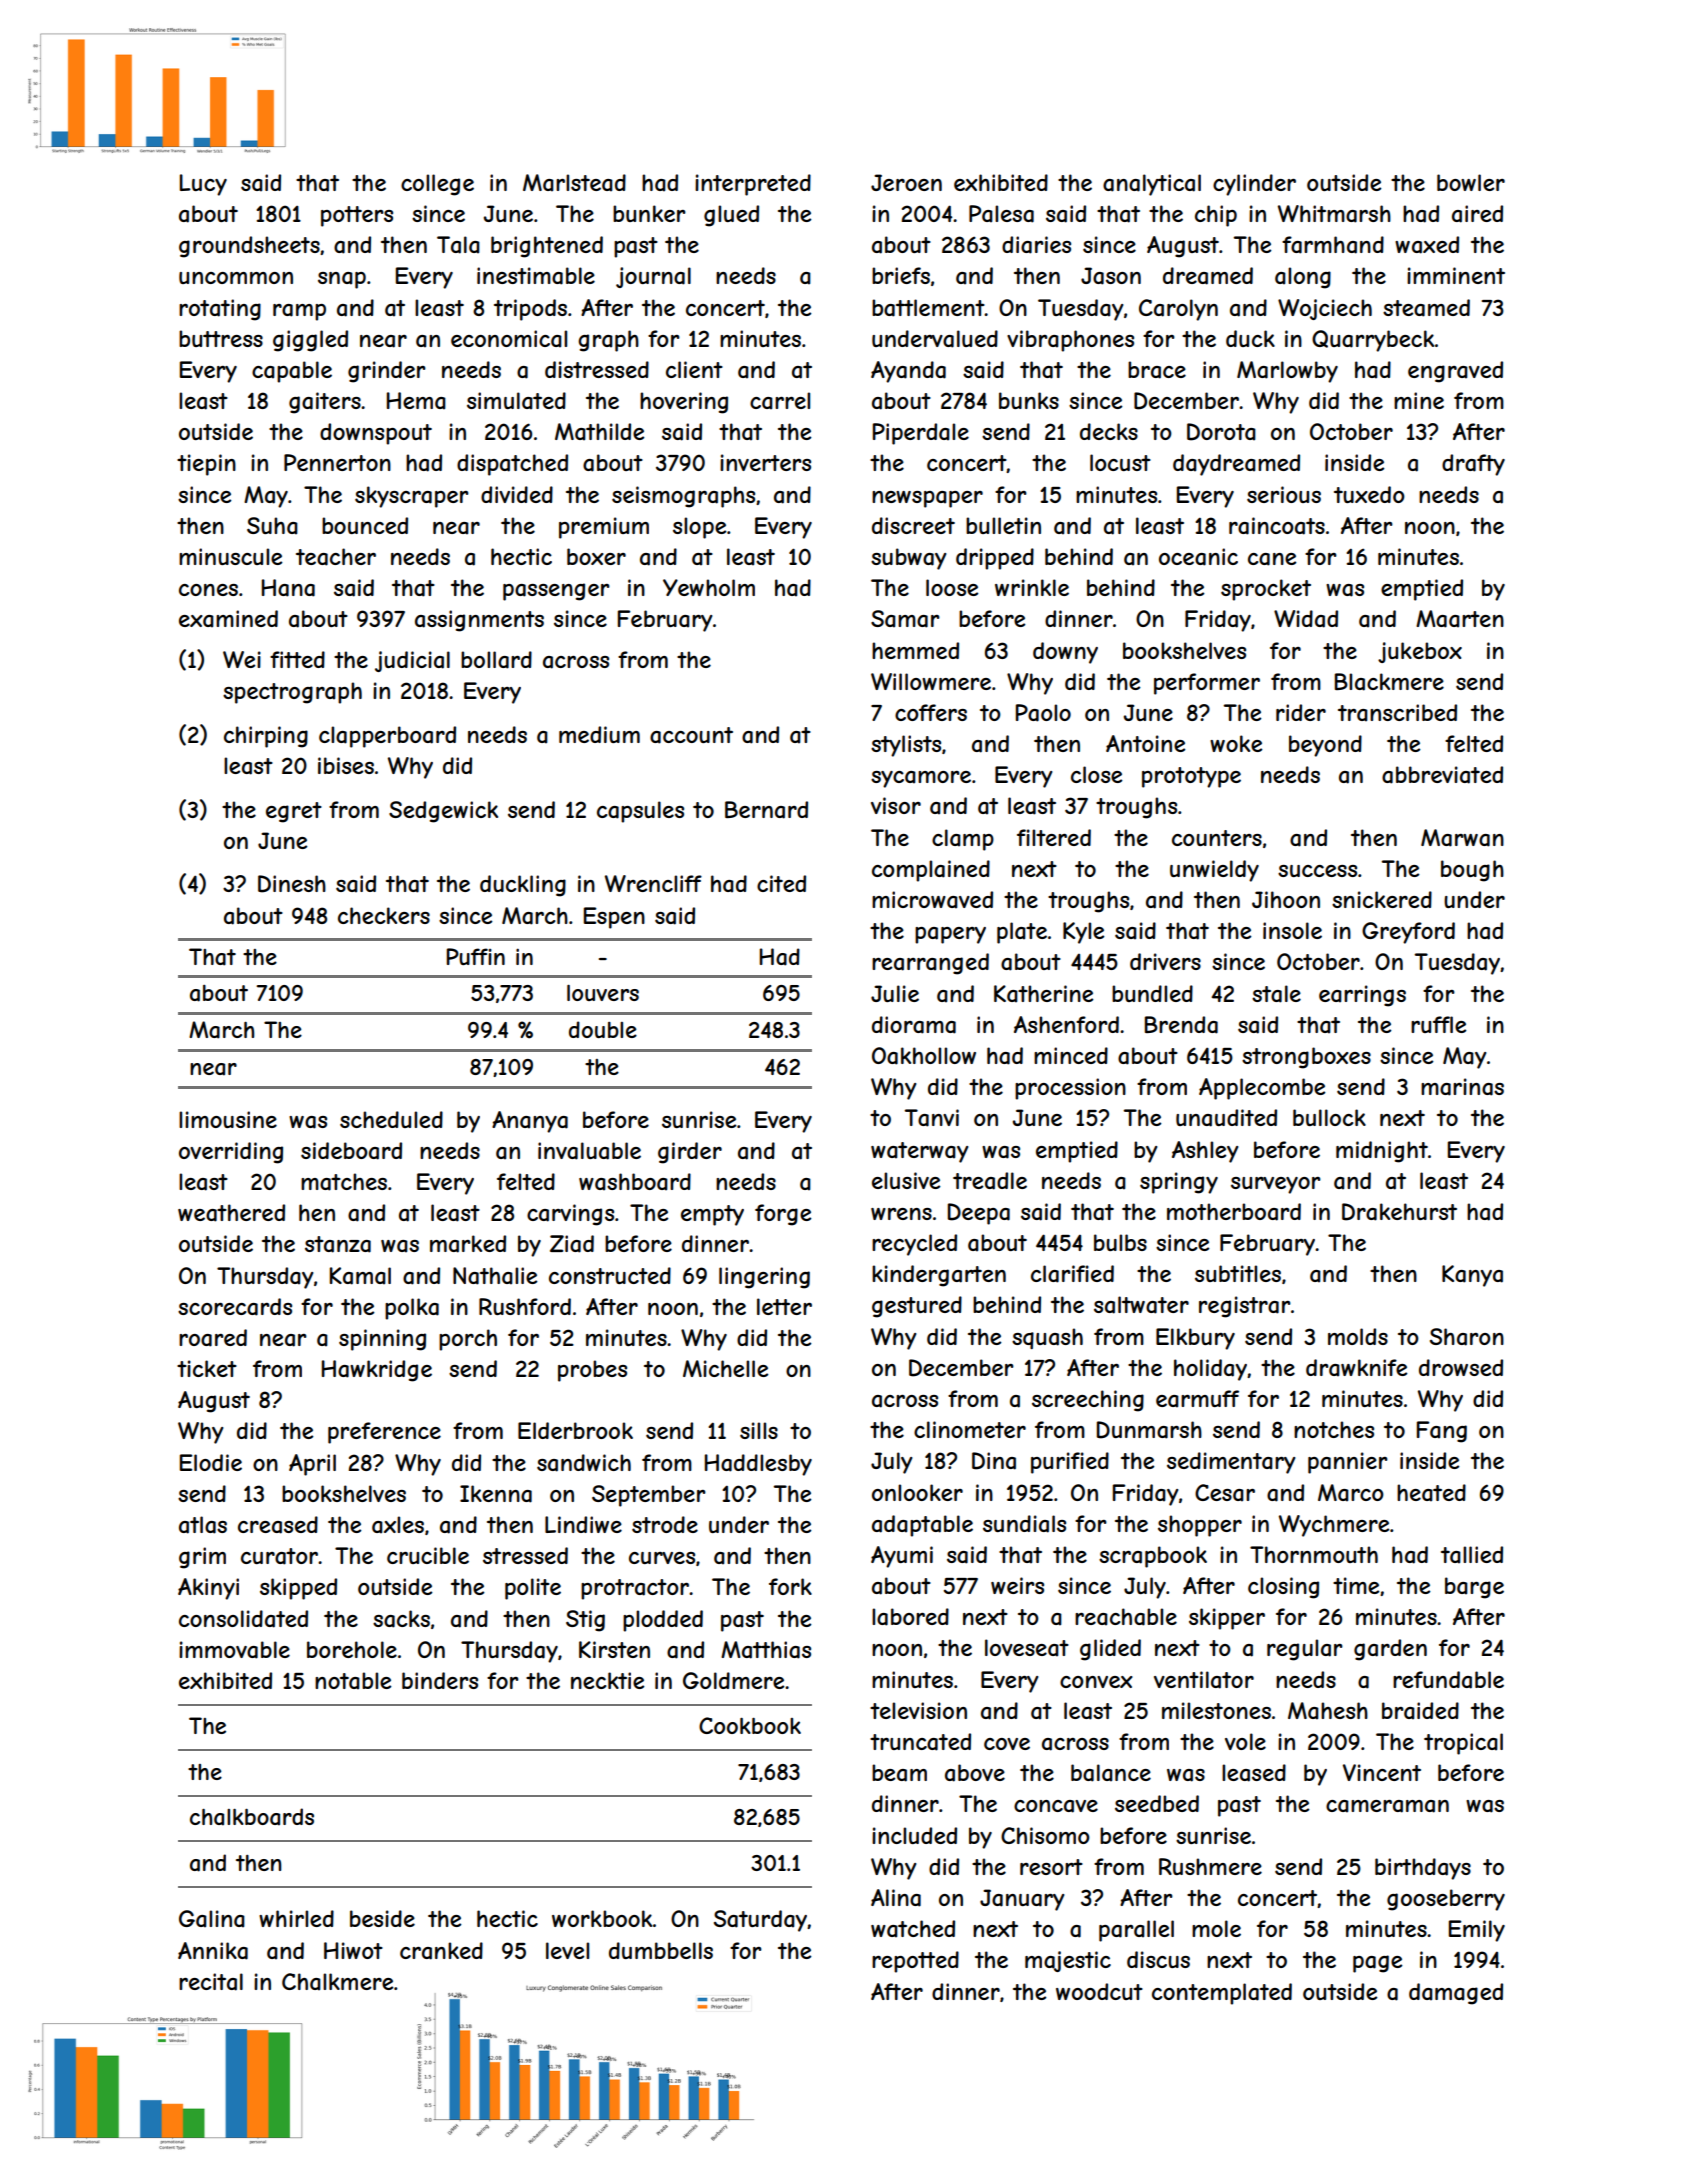  What do you see at coordinates (1254, 185) in the screenshot?
I see `cylinder` at bounding box center [1254, 185].
